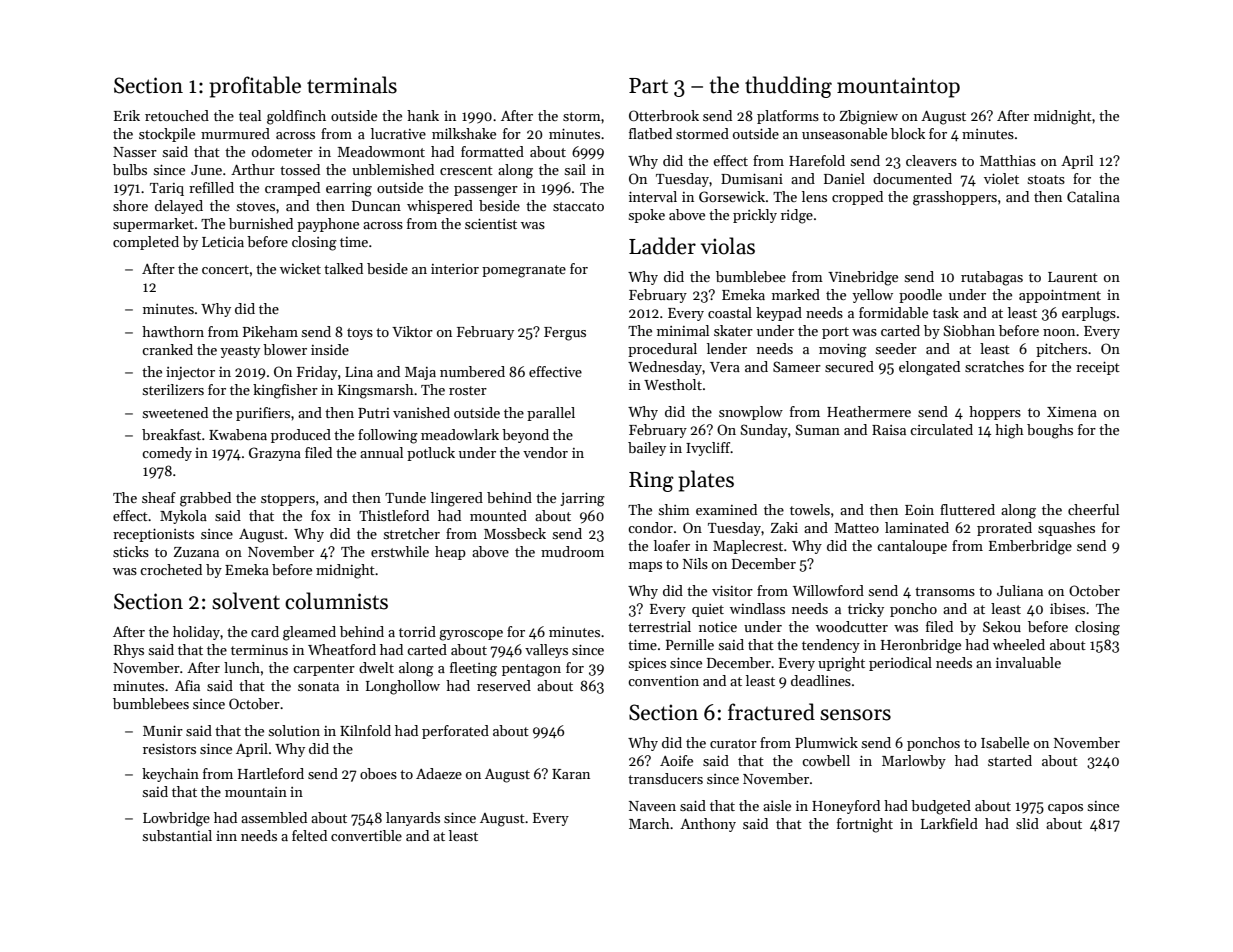 The height and width of the image is (952, 1233). I want to click on Kingsmarsh, so click(376, 391).
